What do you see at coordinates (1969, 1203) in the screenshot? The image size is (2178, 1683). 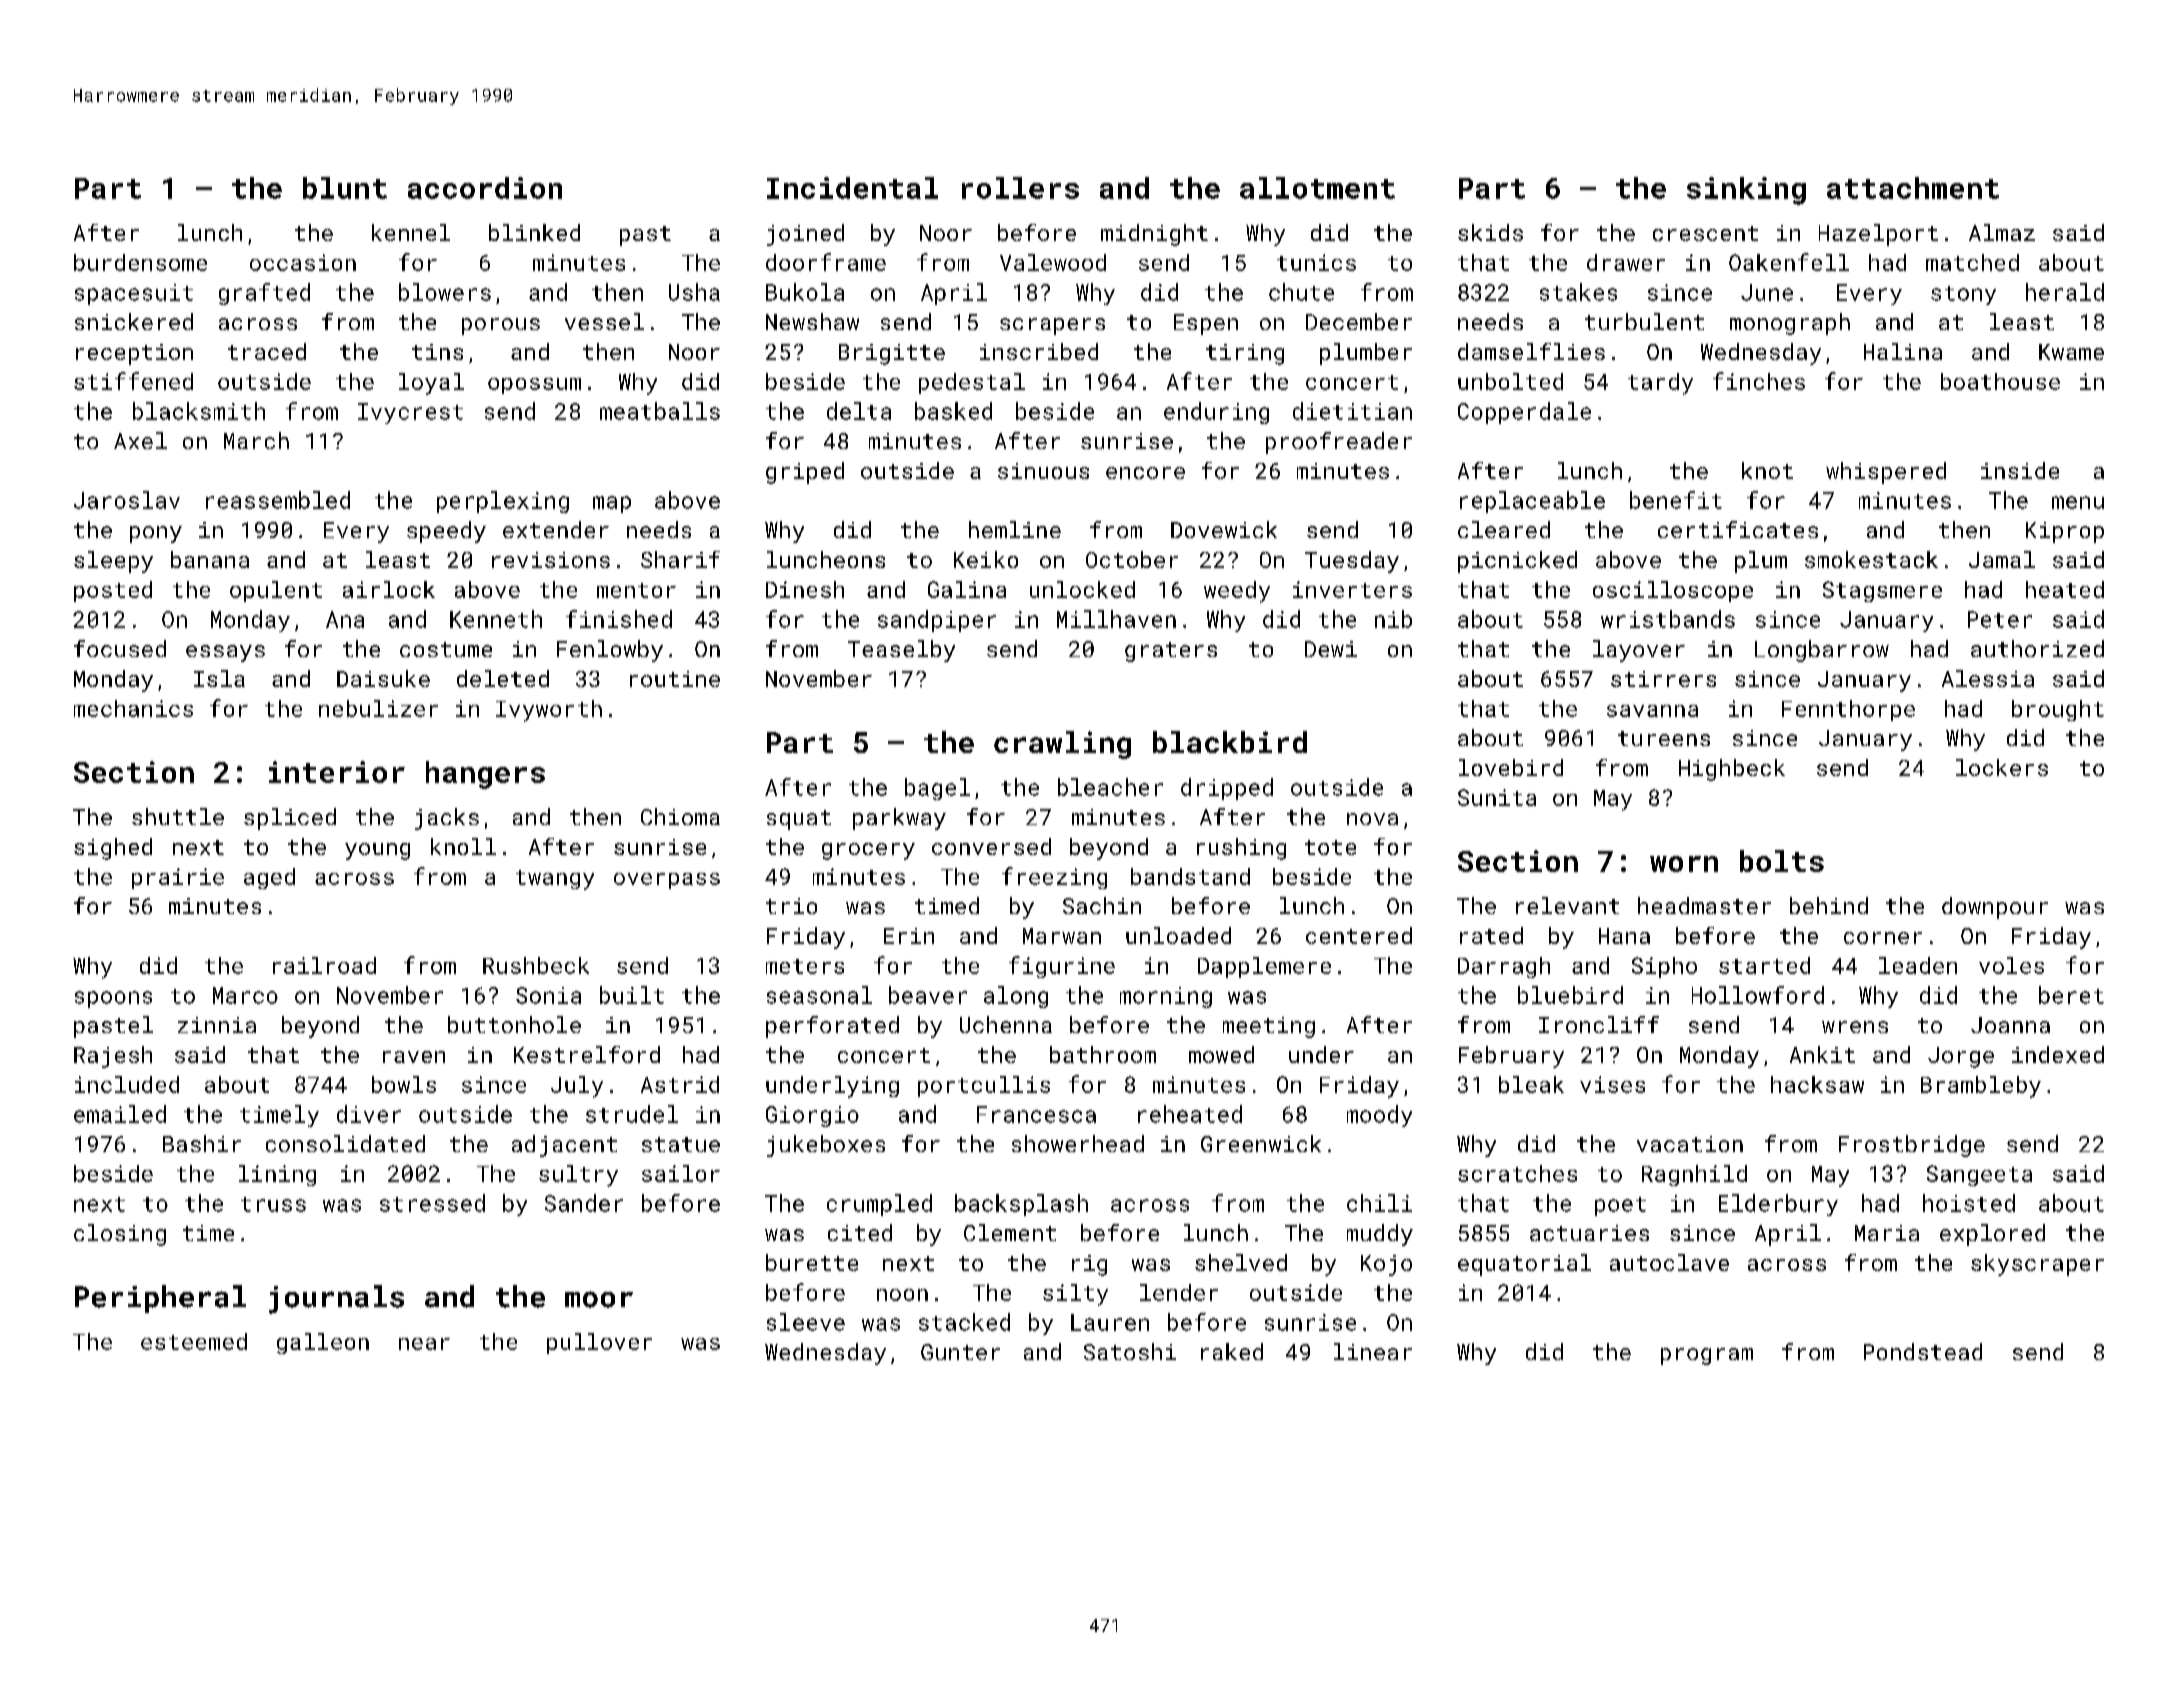 I see `hoisted` at bounding box center [1969, 1203].
